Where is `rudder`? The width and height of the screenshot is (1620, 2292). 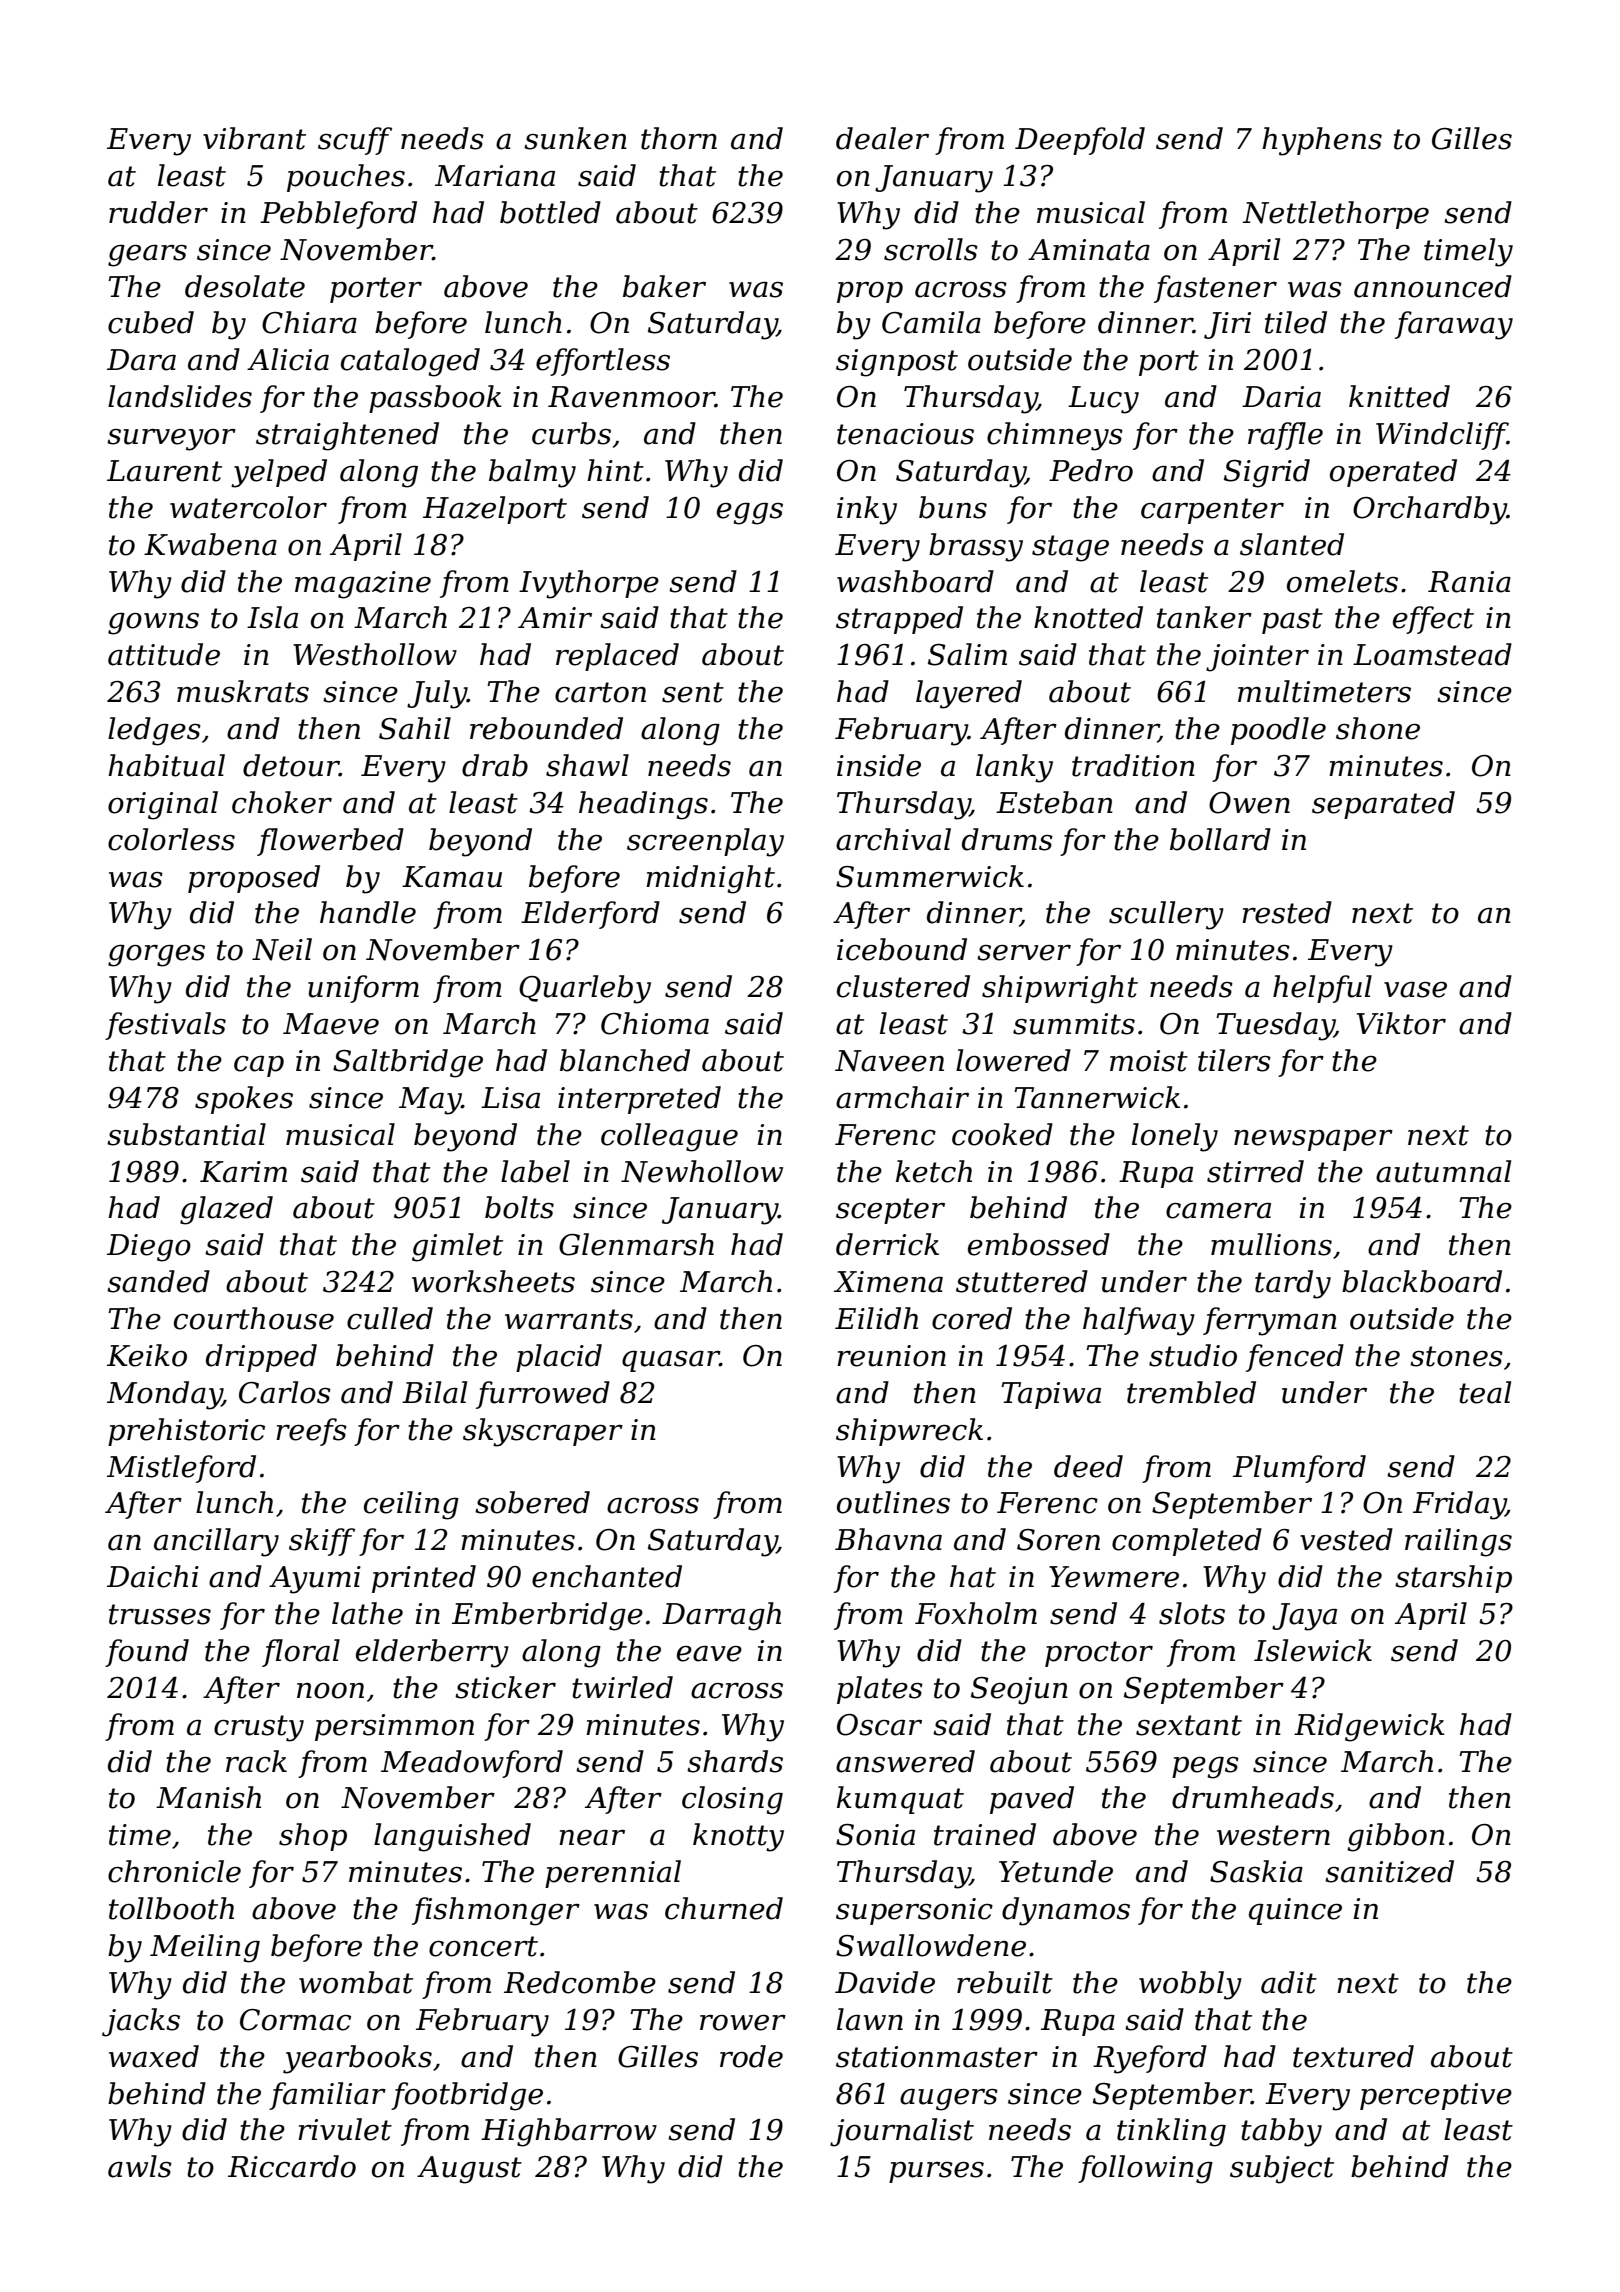 rudder is located at coordinates (158, 212).
